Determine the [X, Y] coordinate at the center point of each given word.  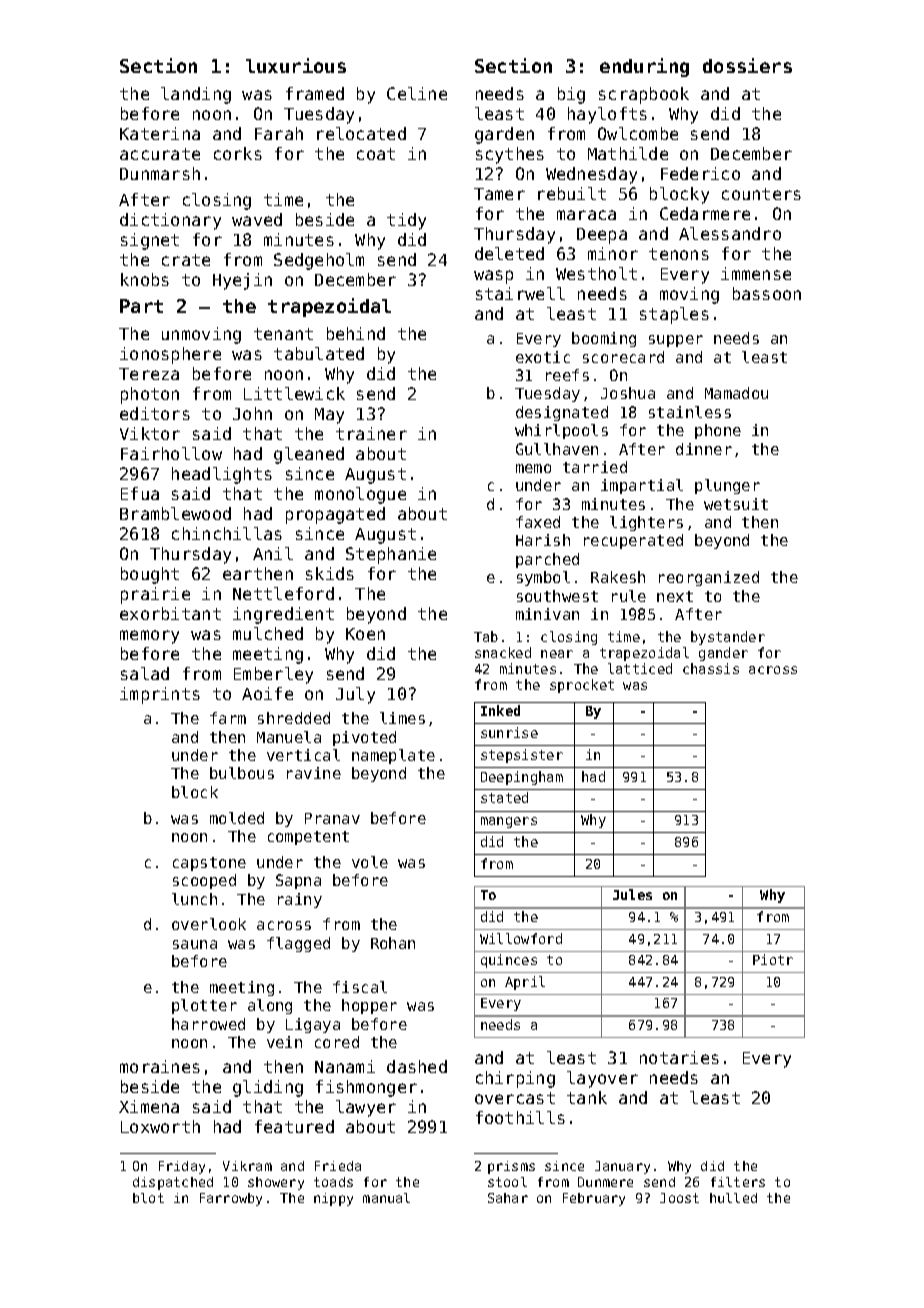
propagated [335, 515]
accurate [160, 154]
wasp [493, 277]
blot [148, 1198]
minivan [547, 614]
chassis [711, 668]
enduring [644, 67]
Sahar [508, 1198]
